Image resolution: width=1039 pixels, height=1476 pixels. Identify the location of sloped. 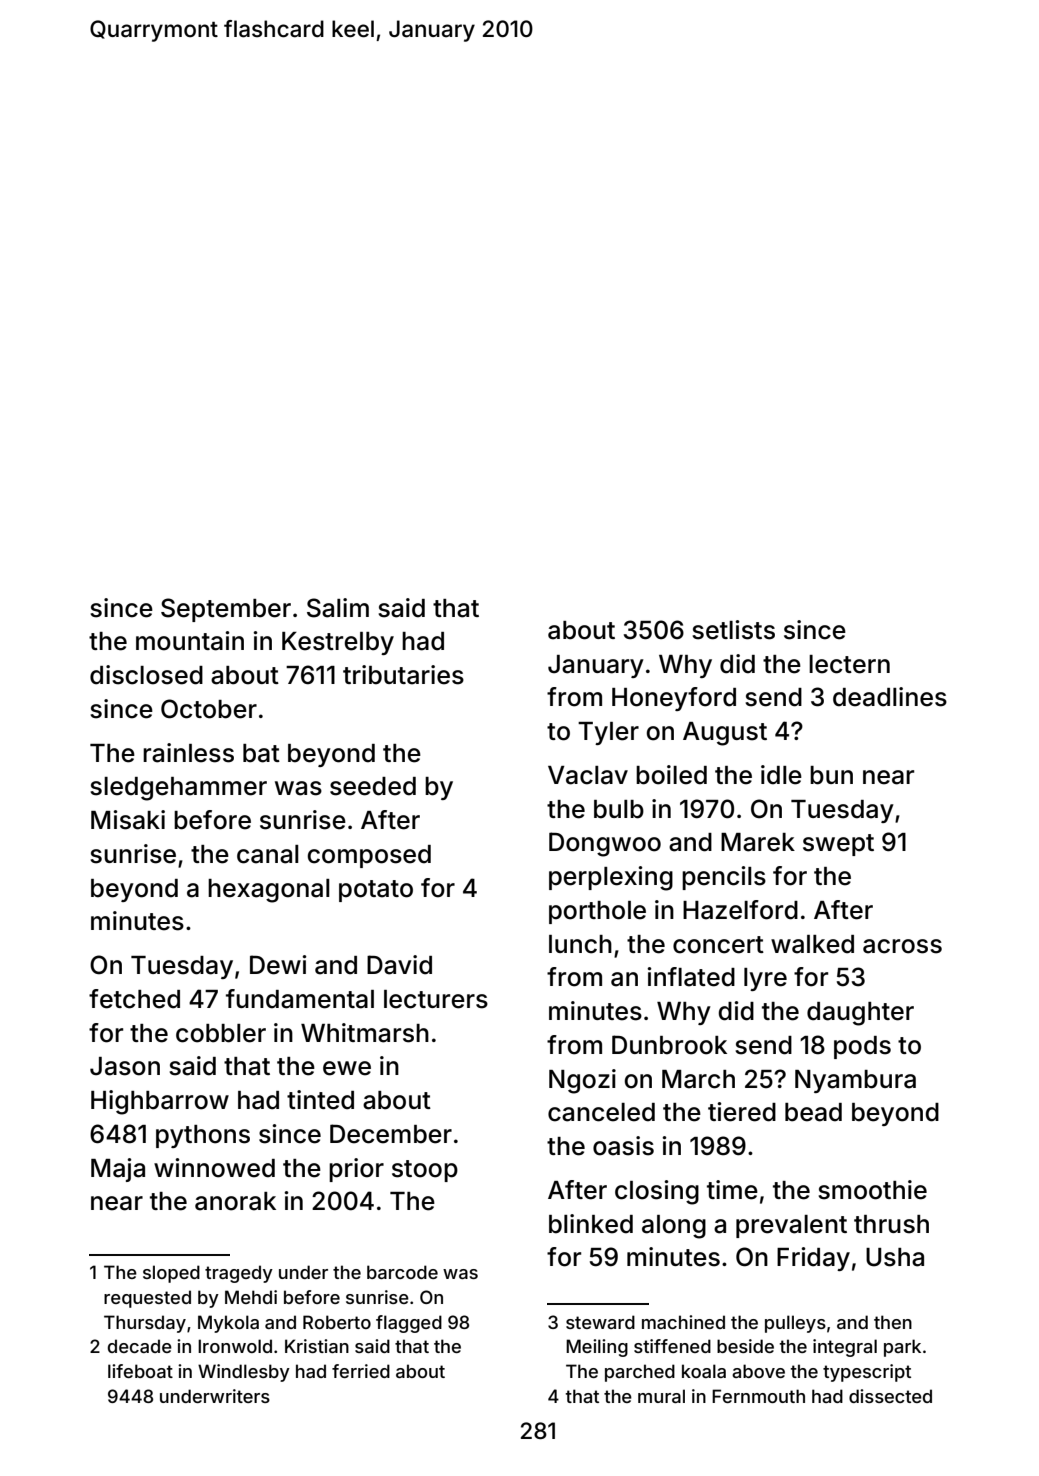
(171, 1274).
